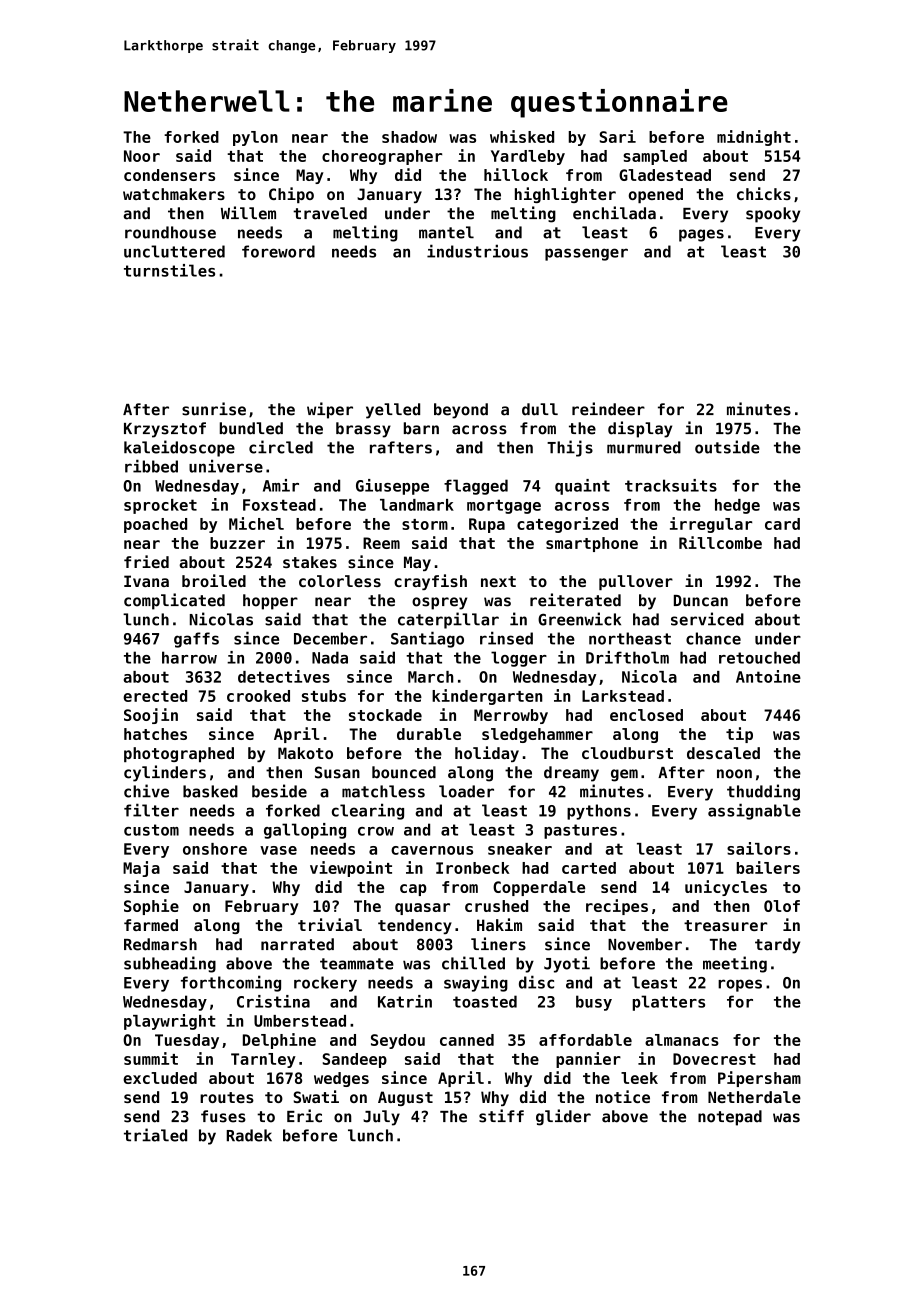  I want to click on tardy, so click(777, 946).
